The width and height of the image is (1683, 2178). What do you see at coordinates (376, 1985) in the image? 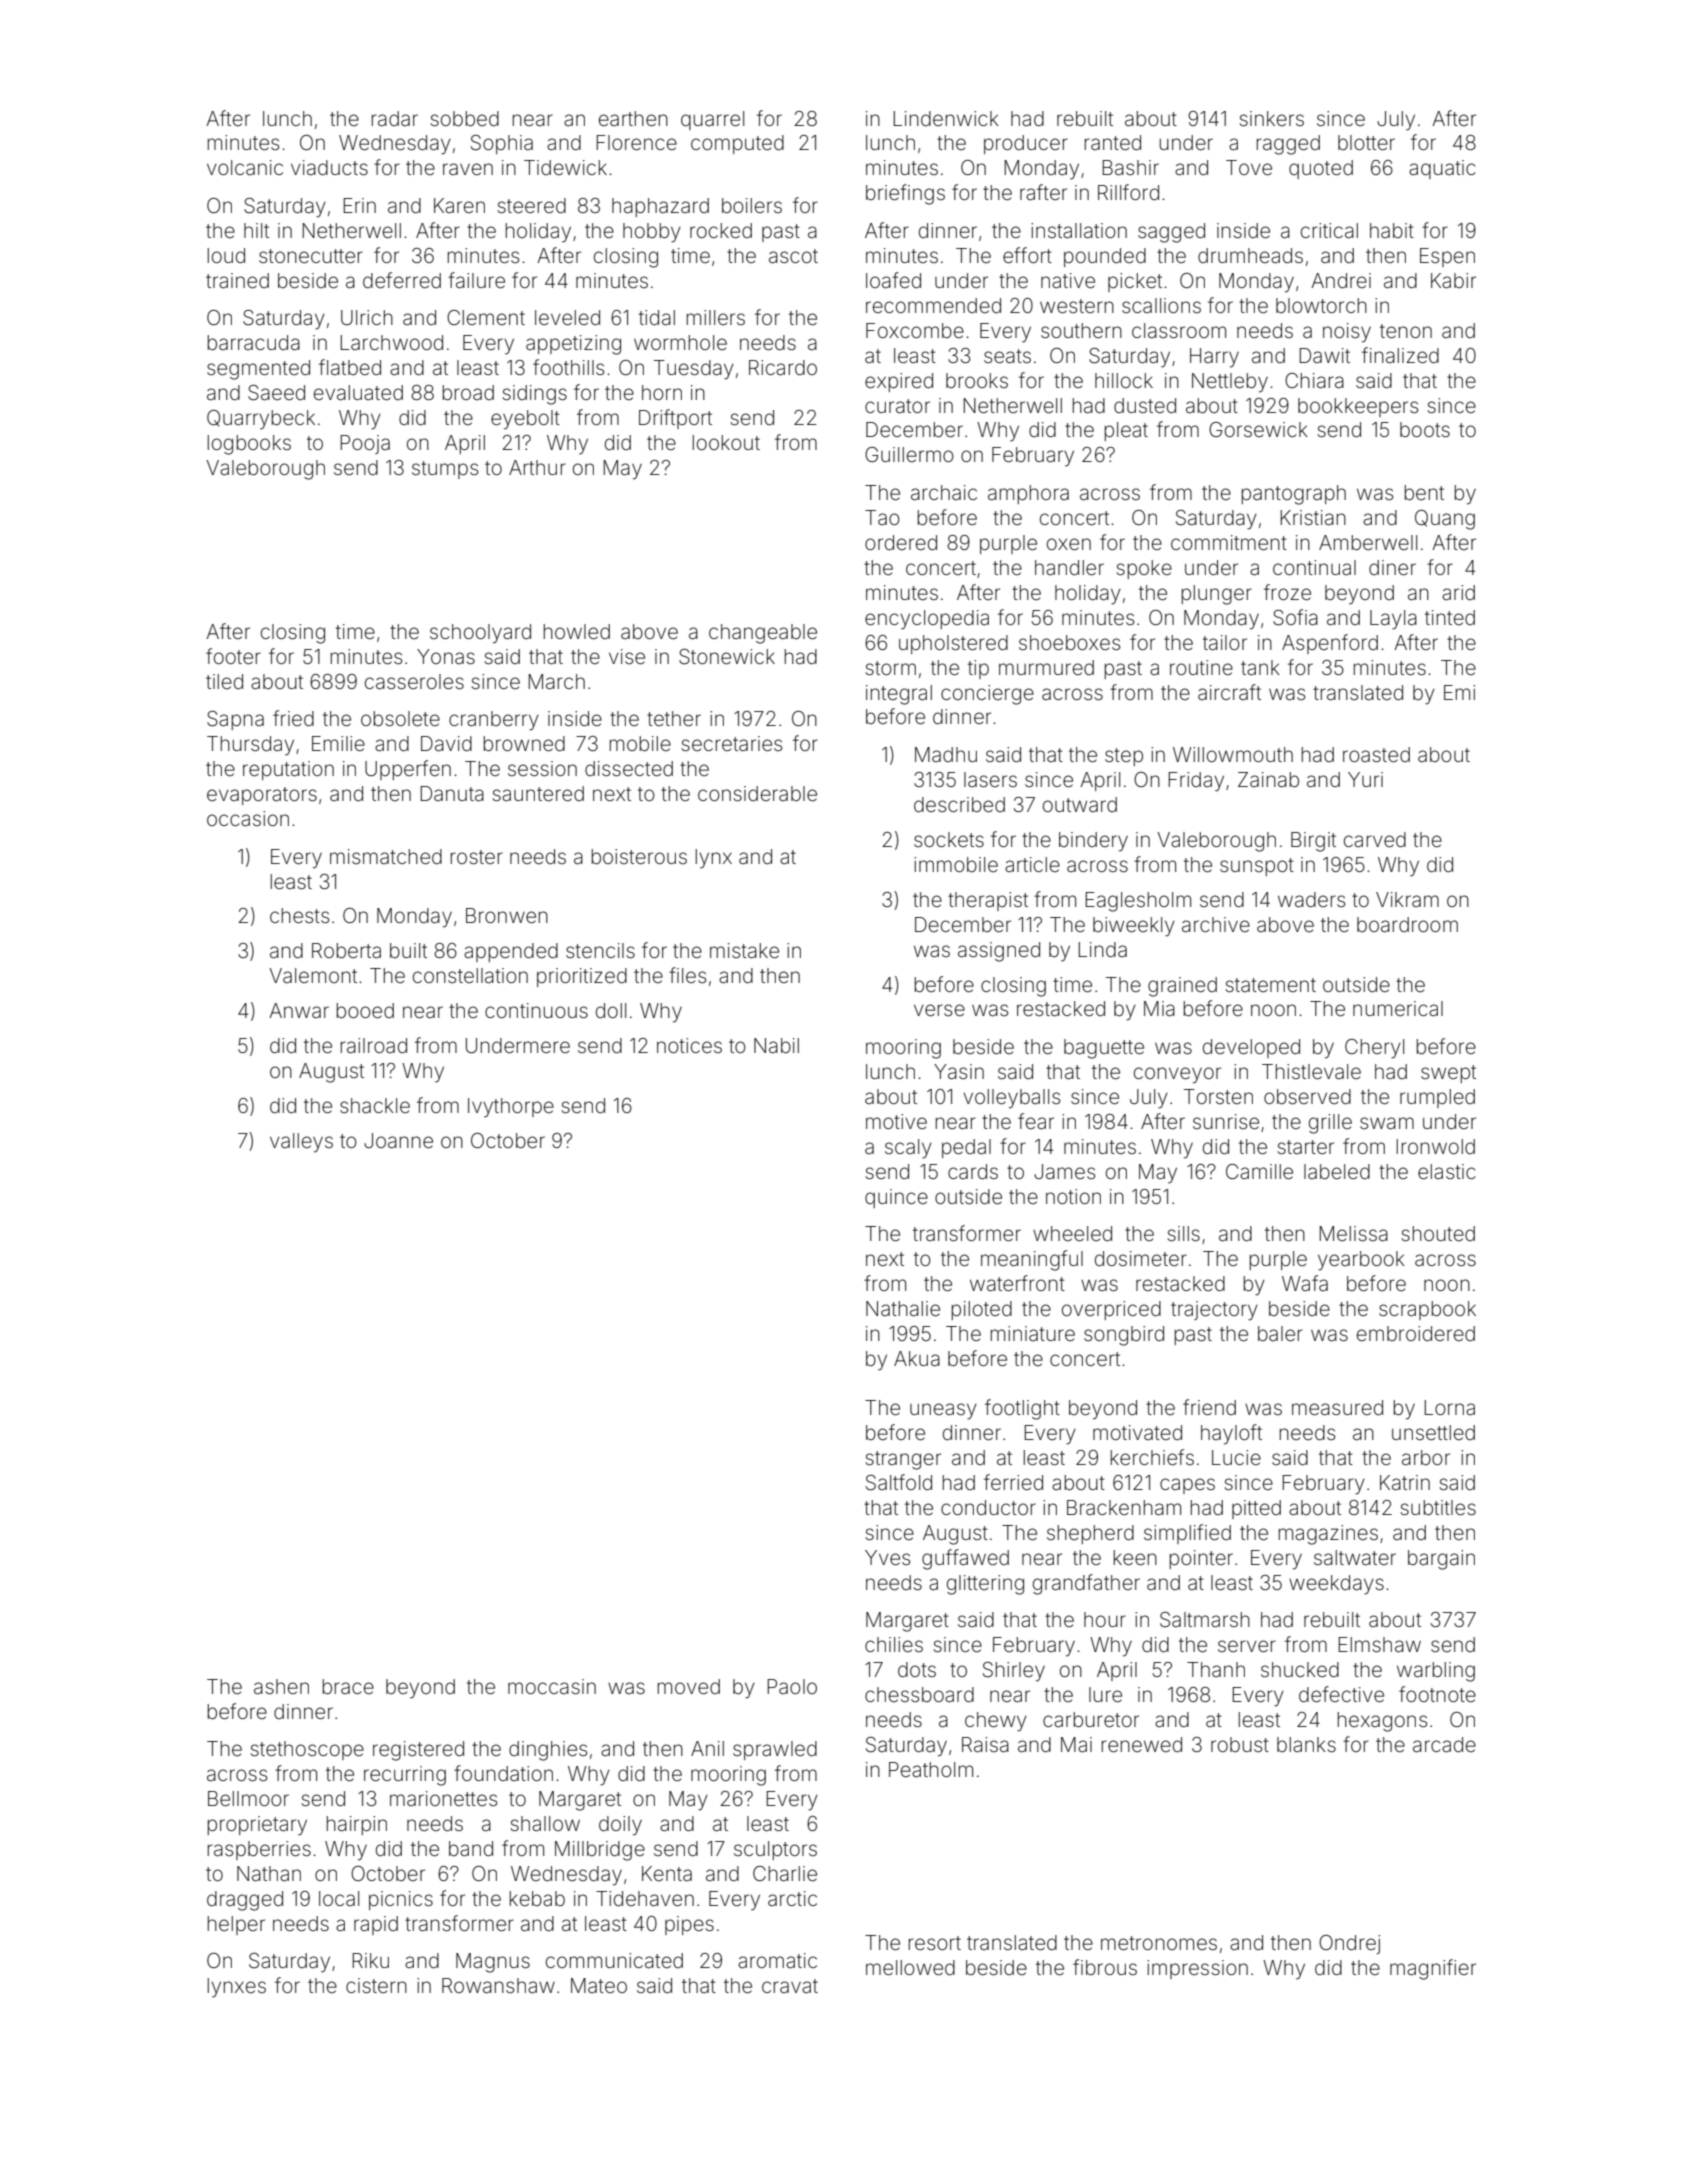
I see `cistern` at bounding box center [376, 1985].
